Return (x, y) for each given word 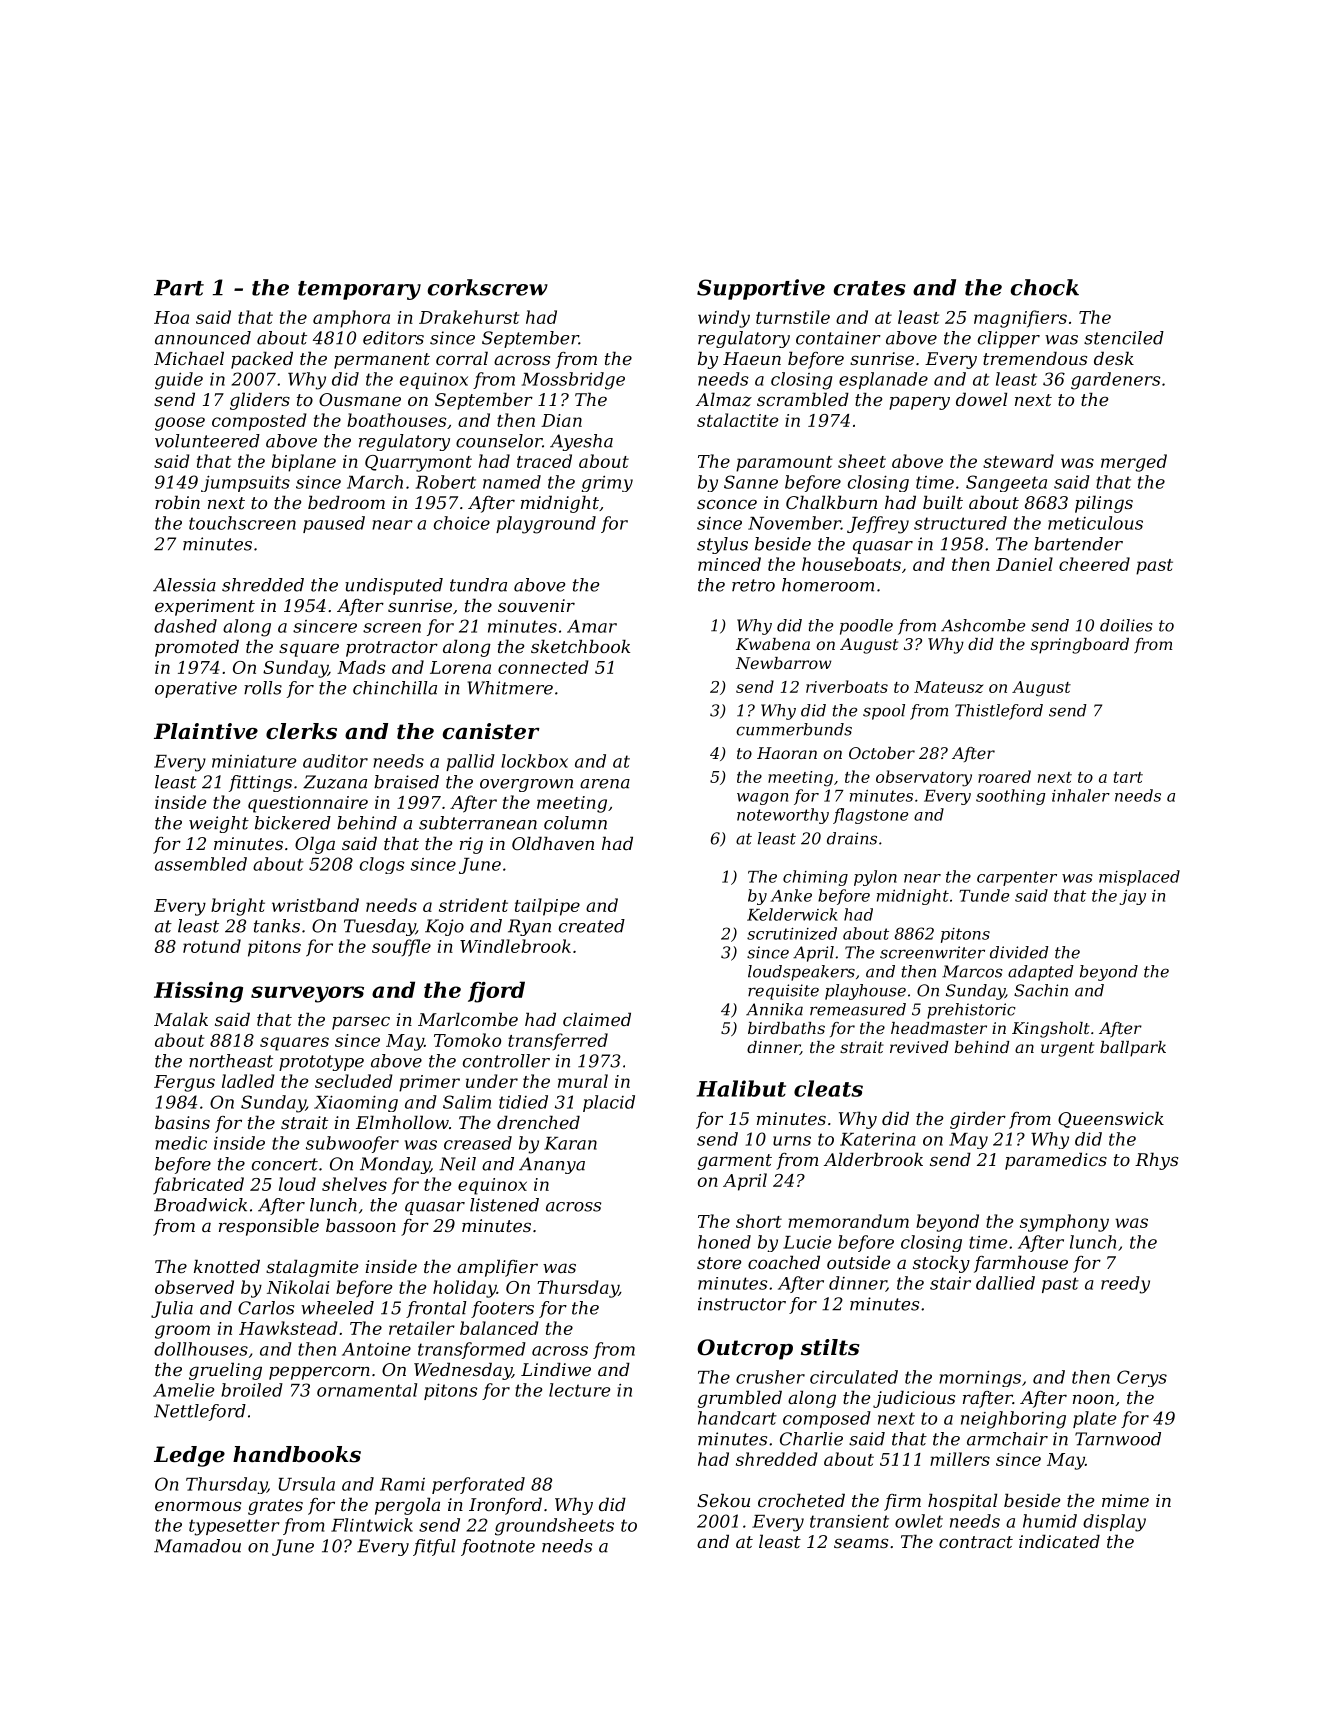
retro (753, 585)
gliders (260, 401)
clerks (301, 731)
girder (978, 1120)
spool (884, 712)
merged (1134, 463)
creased (478, 1143)
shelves (354, 1184)
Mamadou (197, 1546)
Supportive (761, 289)
